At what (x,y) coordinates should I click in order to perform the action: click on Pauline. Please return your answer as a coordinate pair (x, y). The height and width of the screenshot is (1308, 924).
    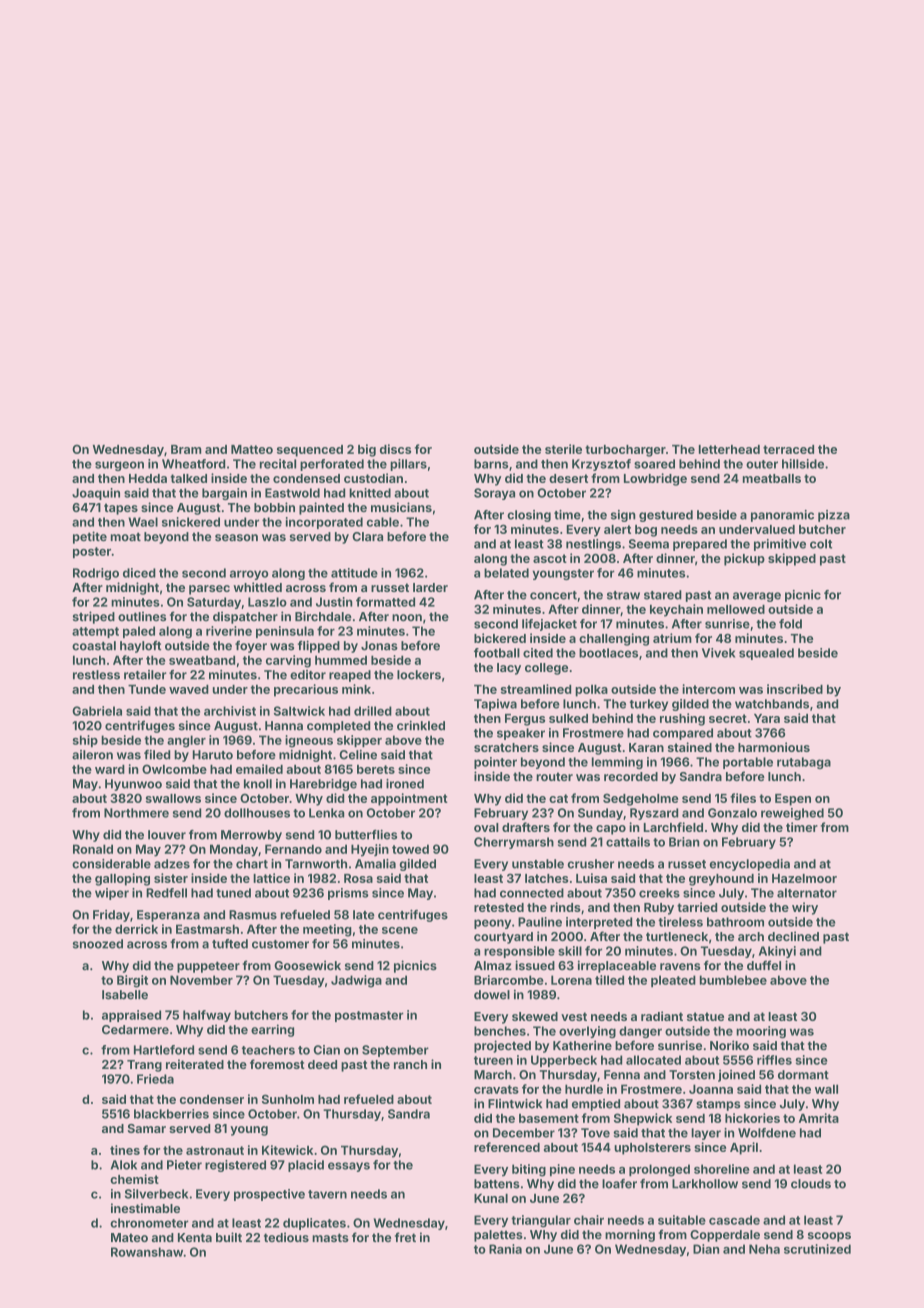
    Looking at the image, I should click on (540, 922).
